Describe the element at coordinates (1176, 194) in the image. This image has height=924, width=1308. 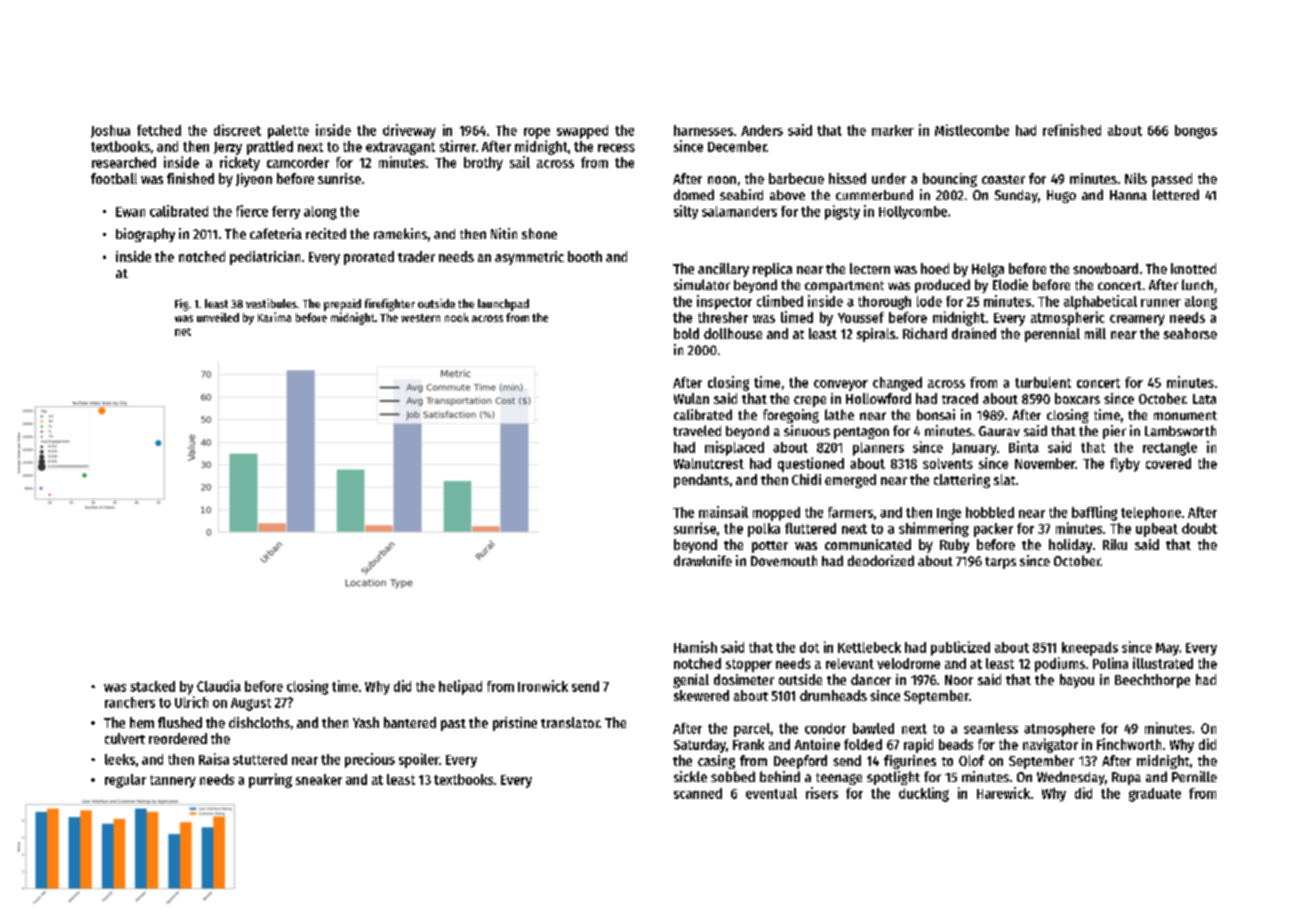
I see `lettered` at that location.
